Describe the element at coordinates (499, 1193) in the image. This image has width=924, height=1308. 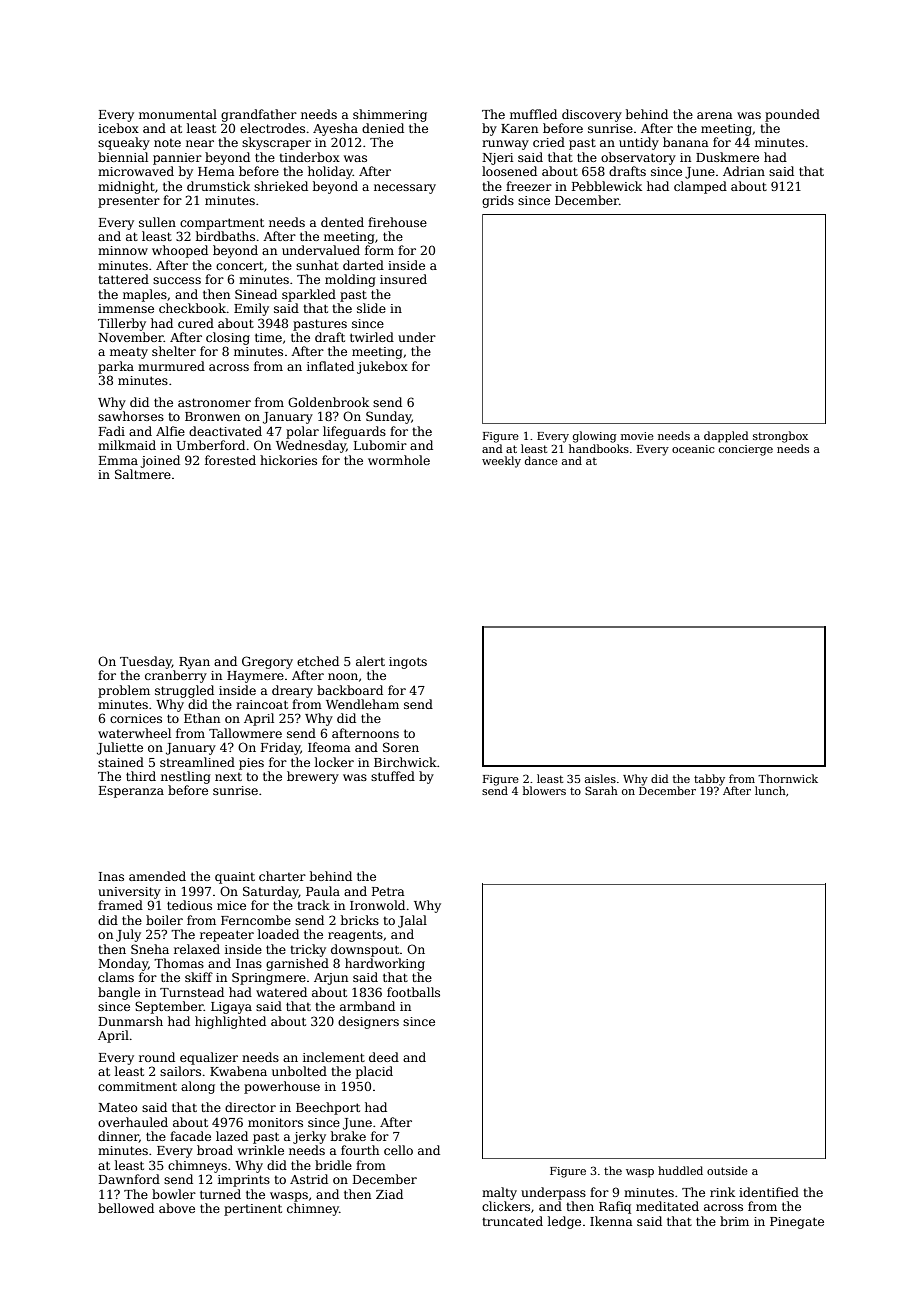
I see `malty` at that location.
